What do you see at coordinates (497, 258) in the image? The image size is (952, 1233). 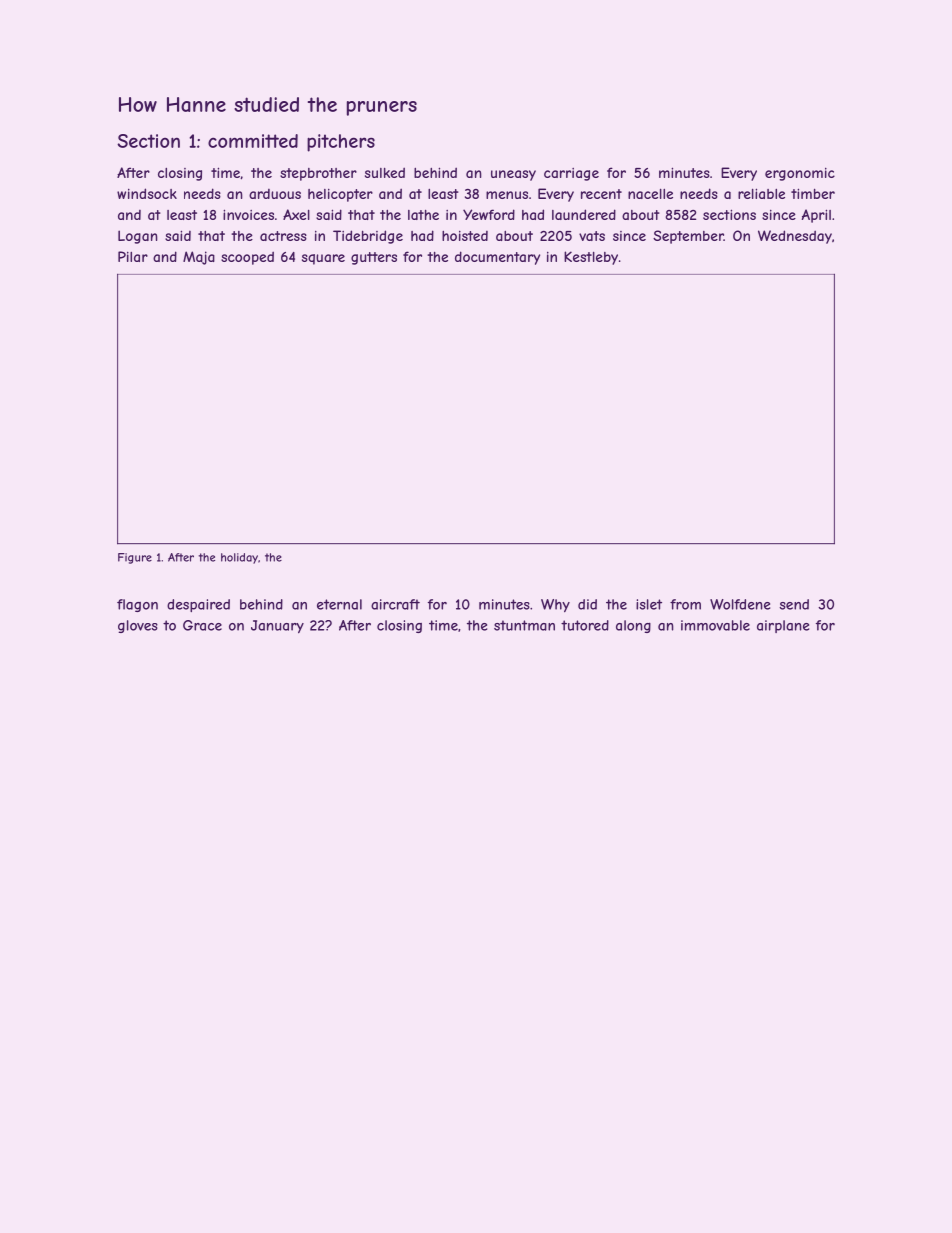 I see `documentary` at bounding box center [497, 258].
